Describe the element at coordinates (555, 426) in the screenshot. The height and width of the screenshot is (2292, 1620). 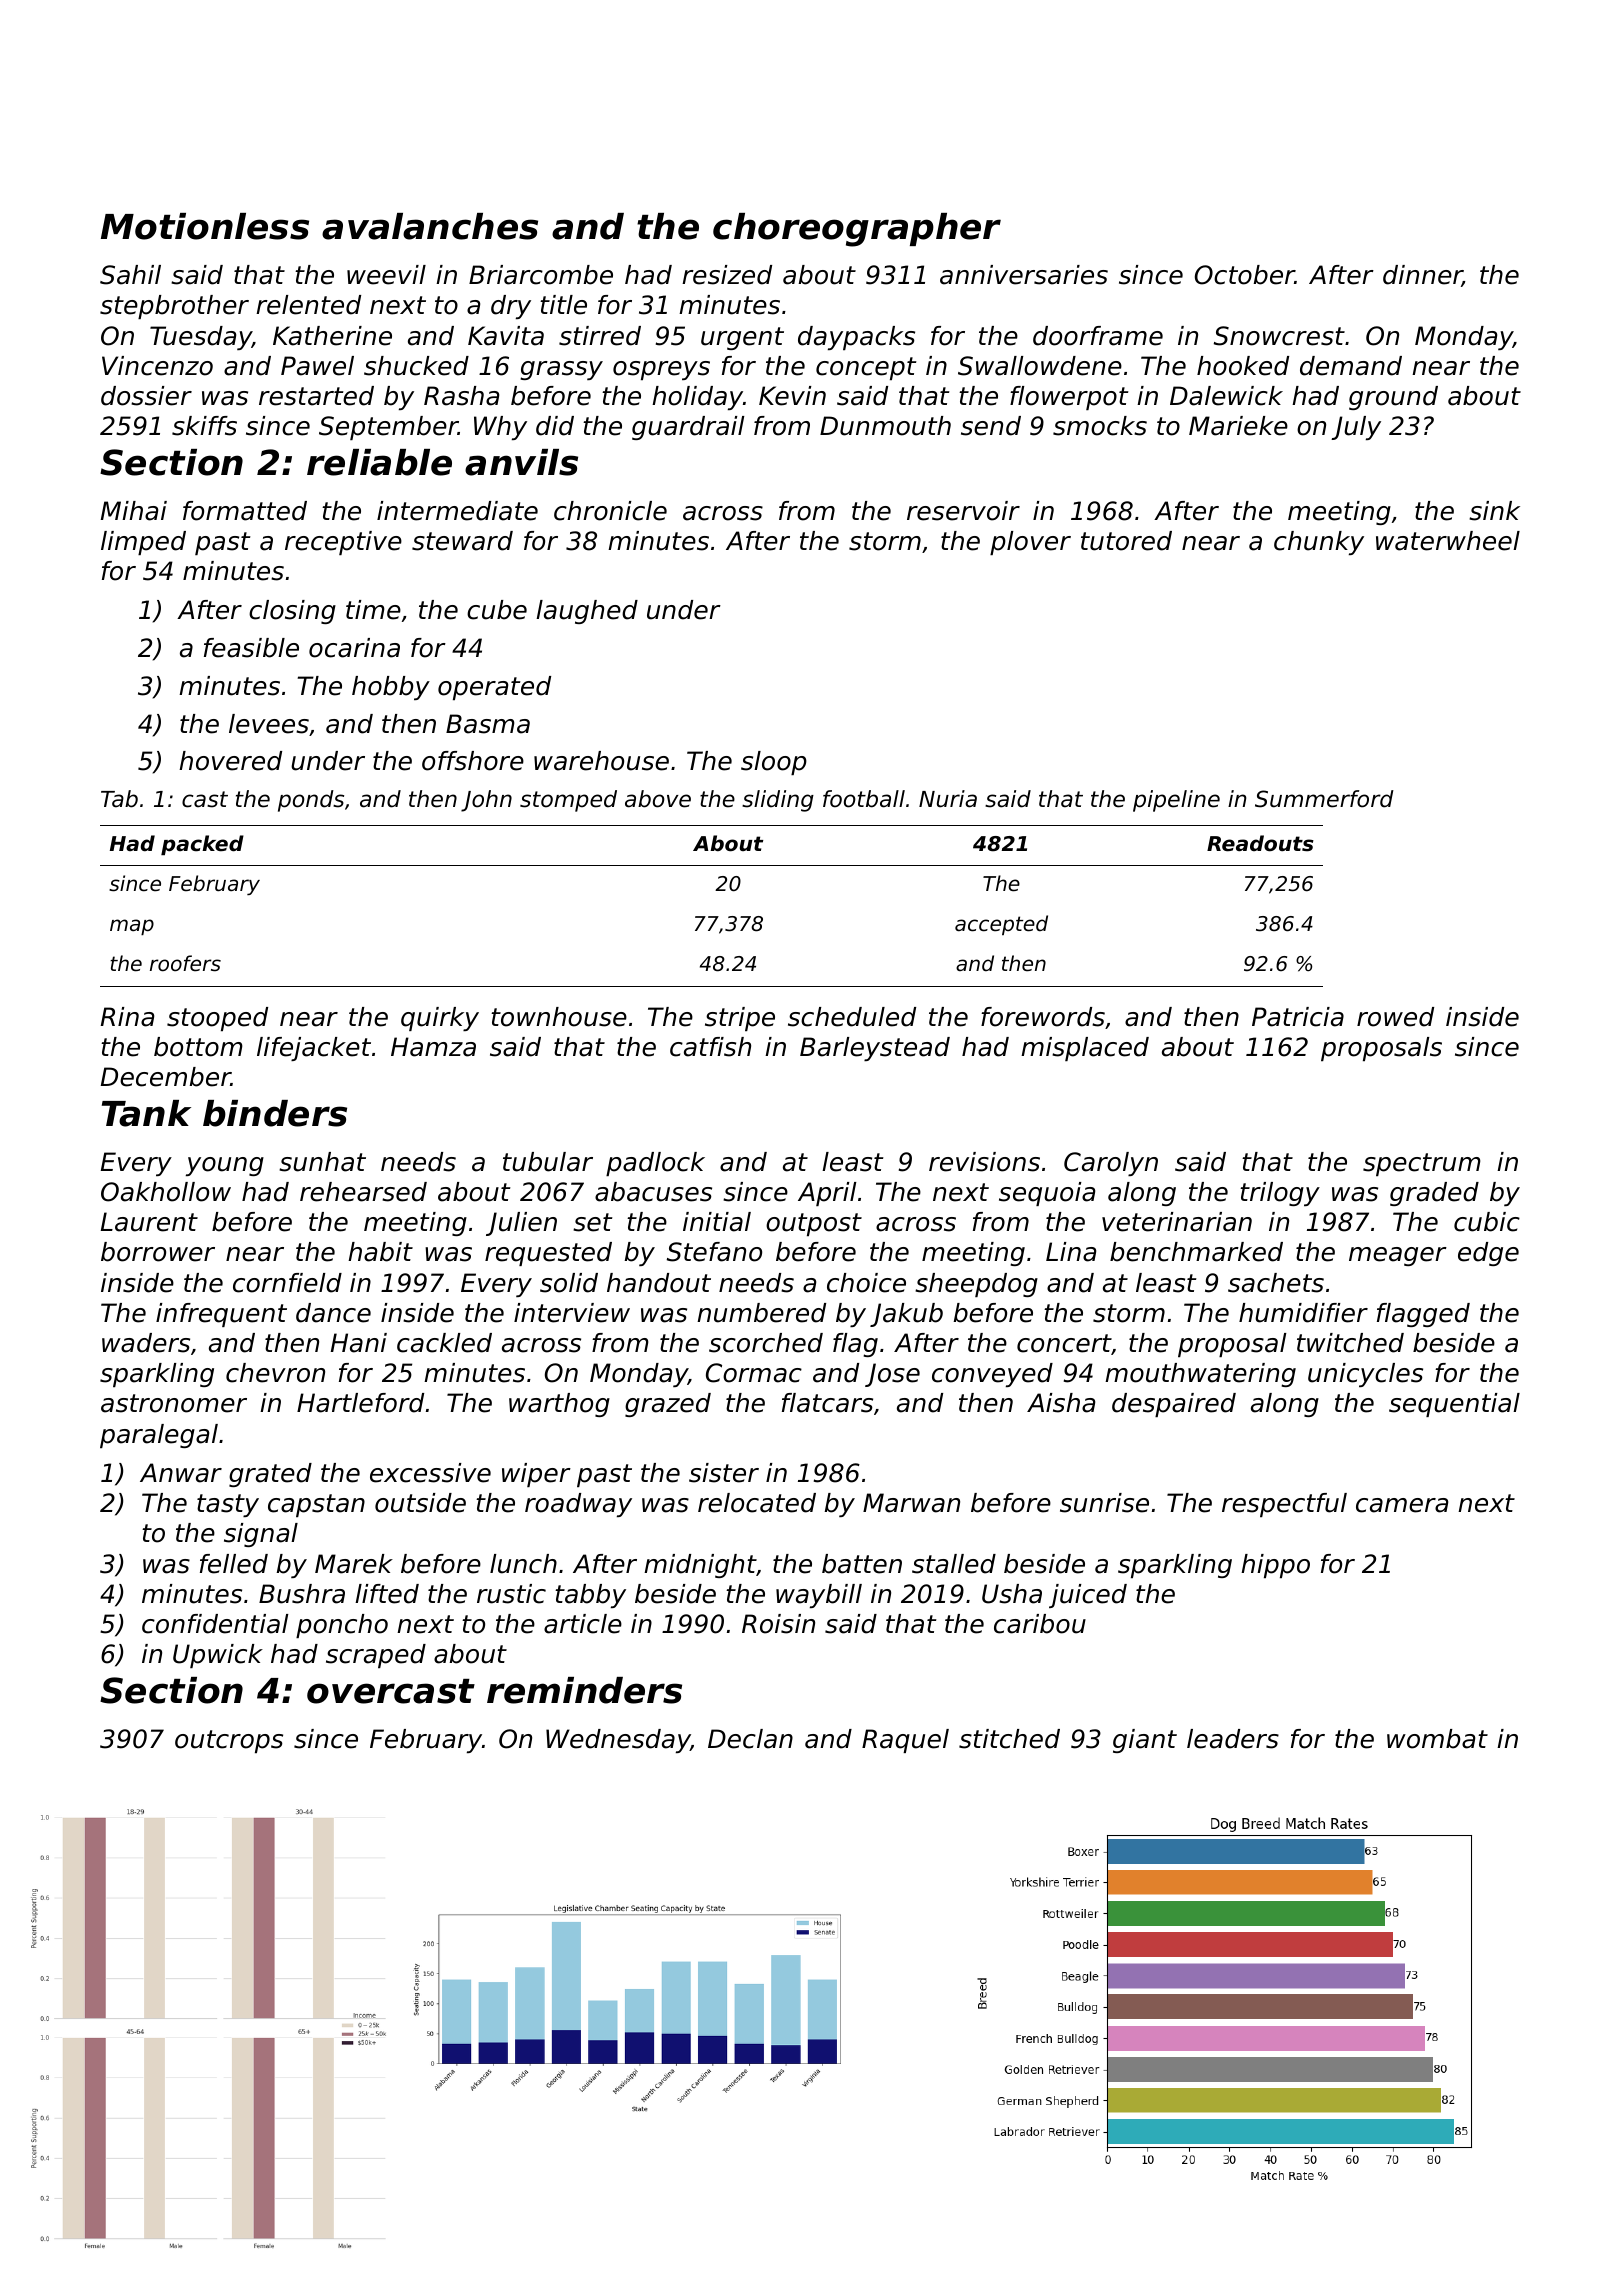
I see `did` at that location.
